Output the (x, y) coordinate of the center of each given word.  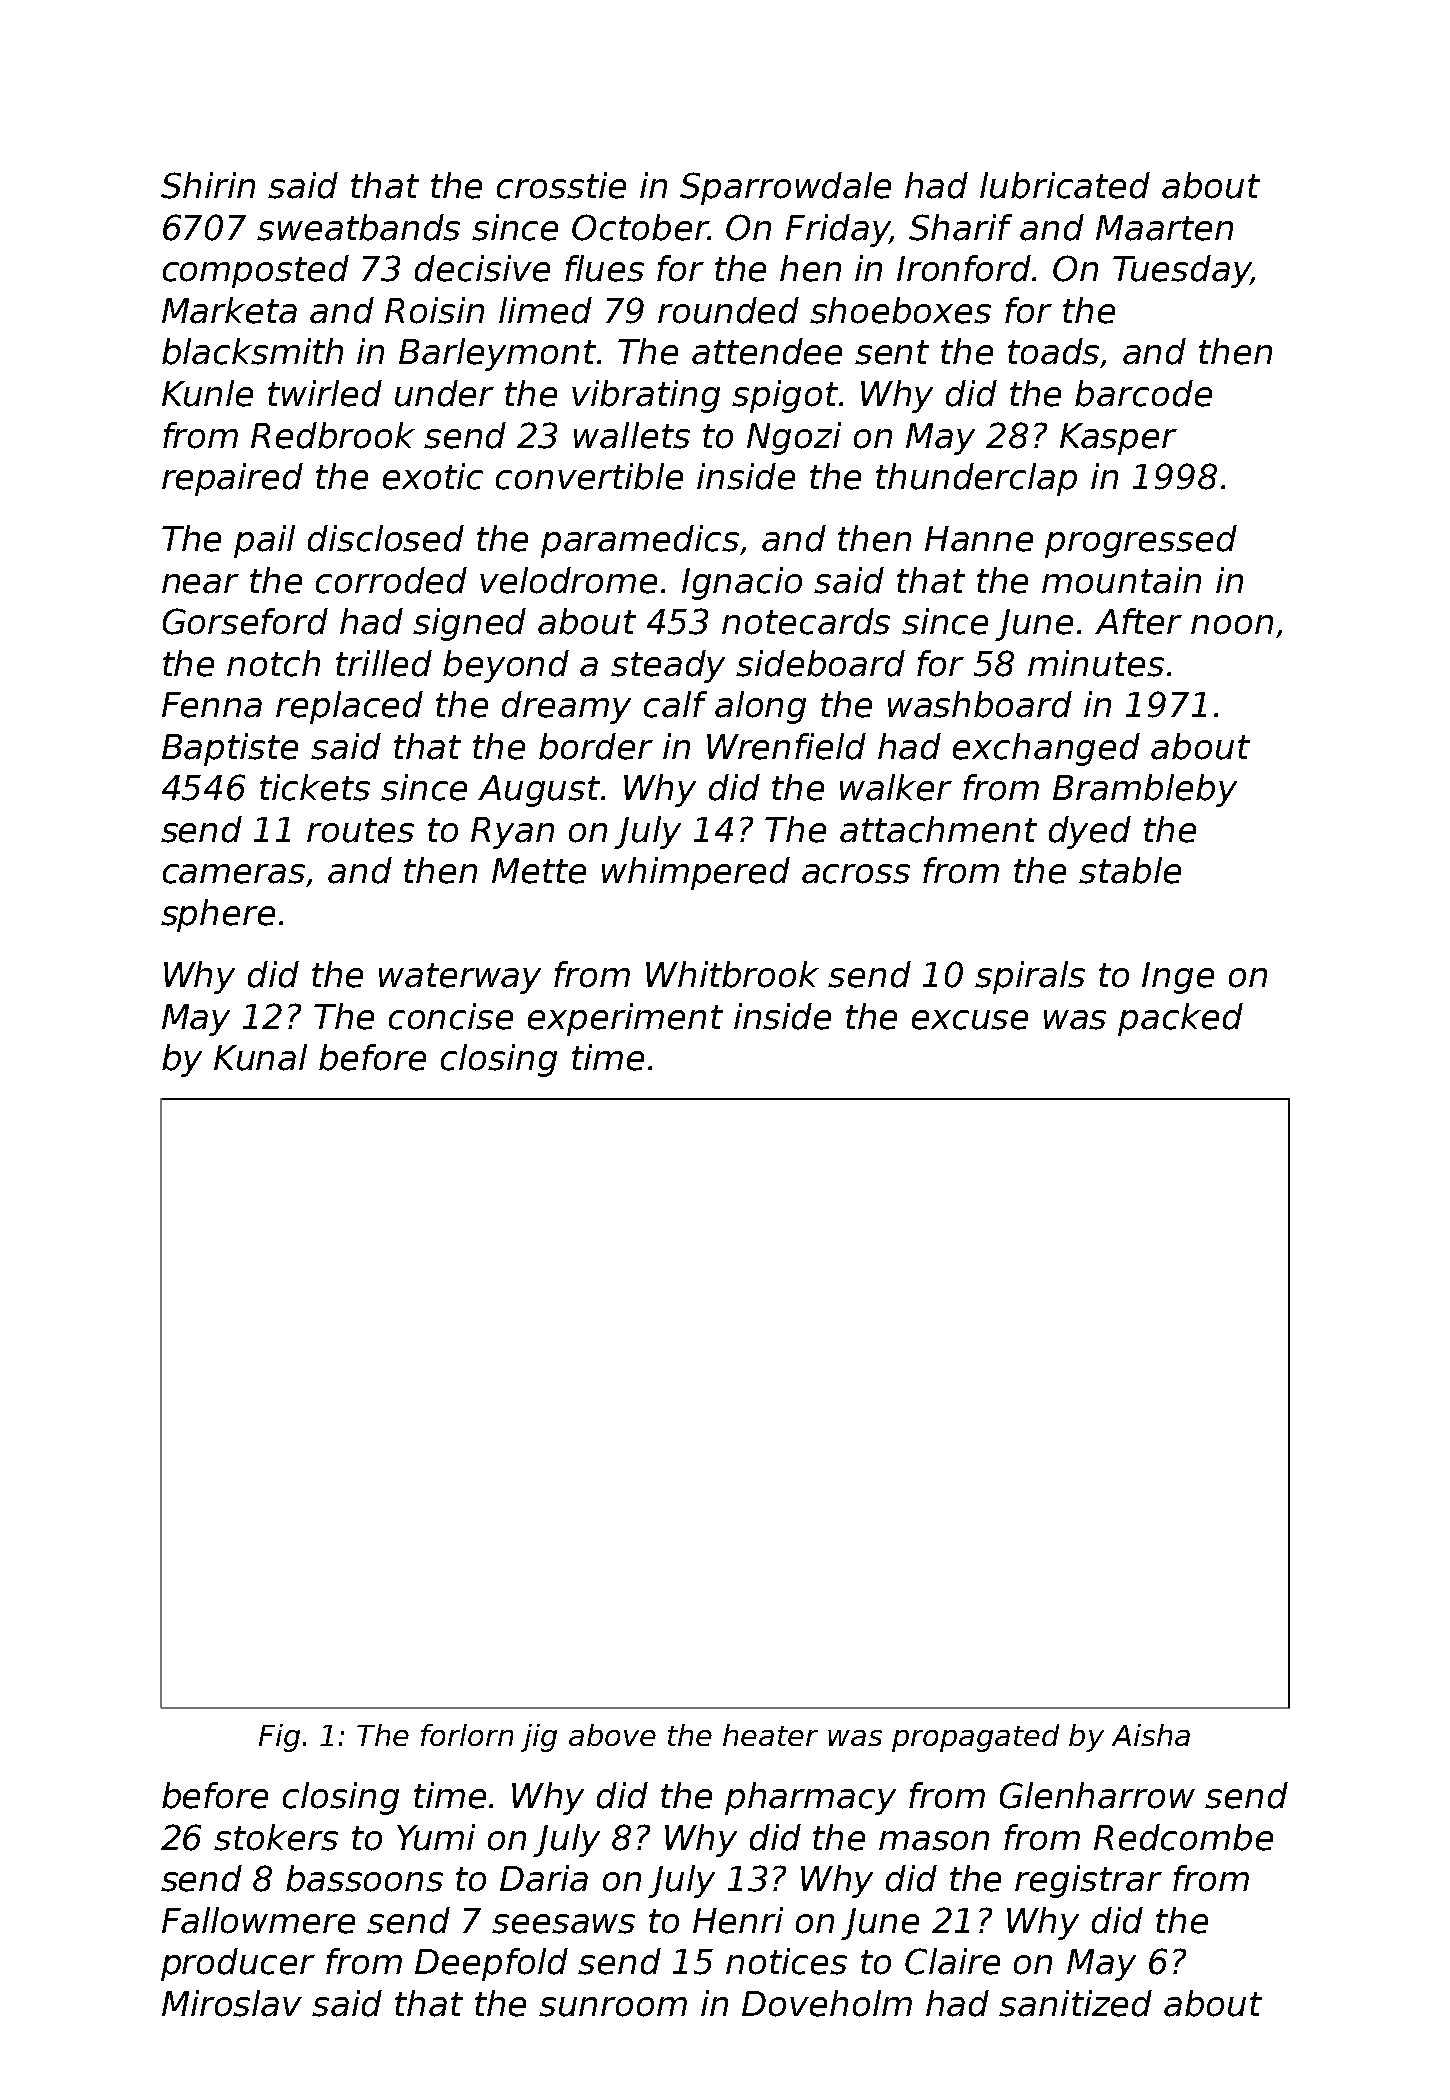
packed (1180, 1019)
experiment (625, 1019)
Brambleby (1145, 790)
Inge (1178, 978)
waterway (460, 978)
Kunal (260, 1057)
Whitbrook (732, 974)
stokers (276, 1837)
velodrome (568, 580)
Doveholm (827, 2003)
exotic (433, 476)
